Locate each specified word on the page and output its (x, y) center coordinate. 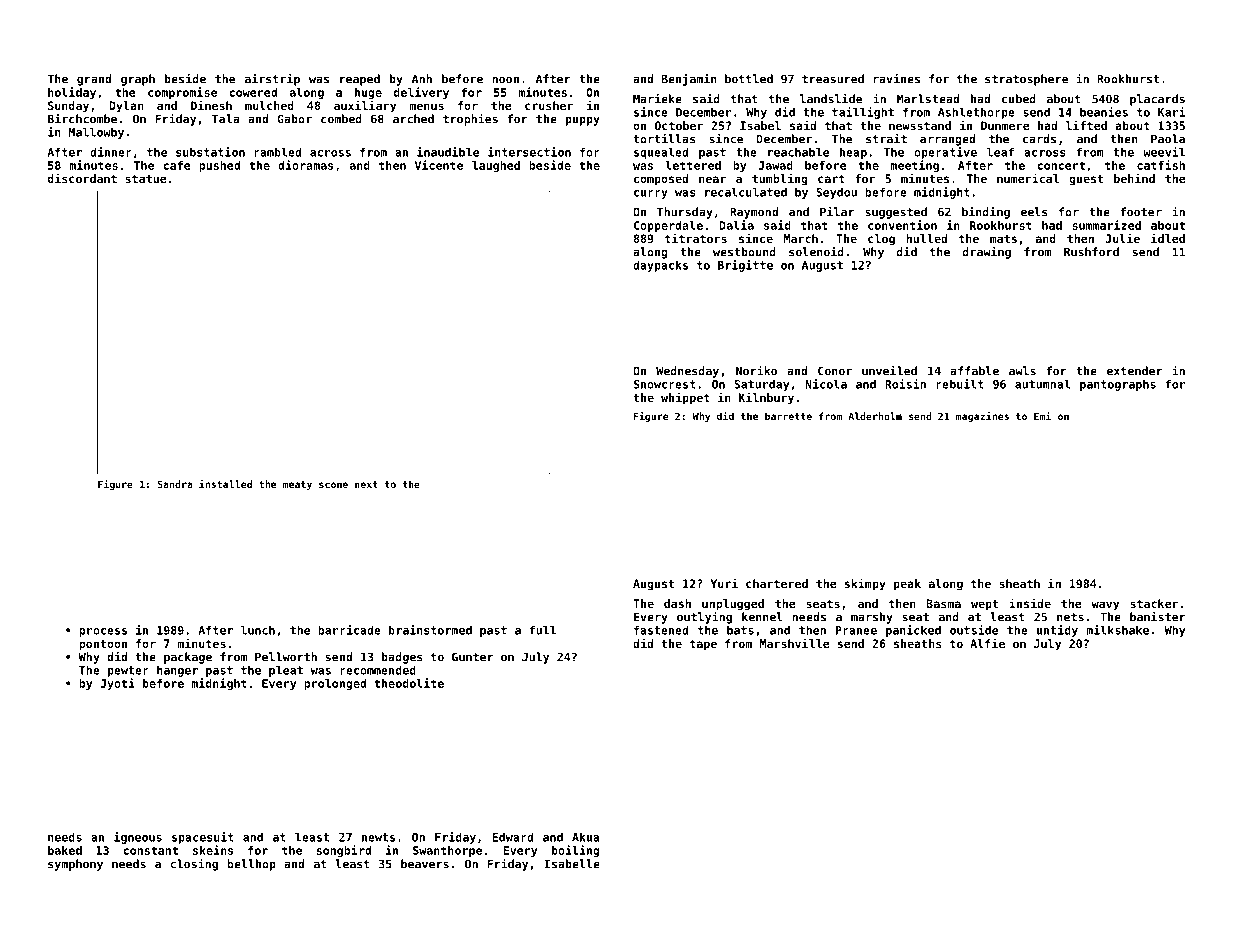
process (103, 632)
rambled (277, 152)
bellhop (251, 865)
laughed (496, 166)
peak (907, 585)
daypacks (660, 266)
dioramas (306, 165)
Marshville (795, 643)
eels (1034, 212)
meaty (297, 485)
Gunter (472, 657)
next (366, 484)
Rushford (1091, 252)
